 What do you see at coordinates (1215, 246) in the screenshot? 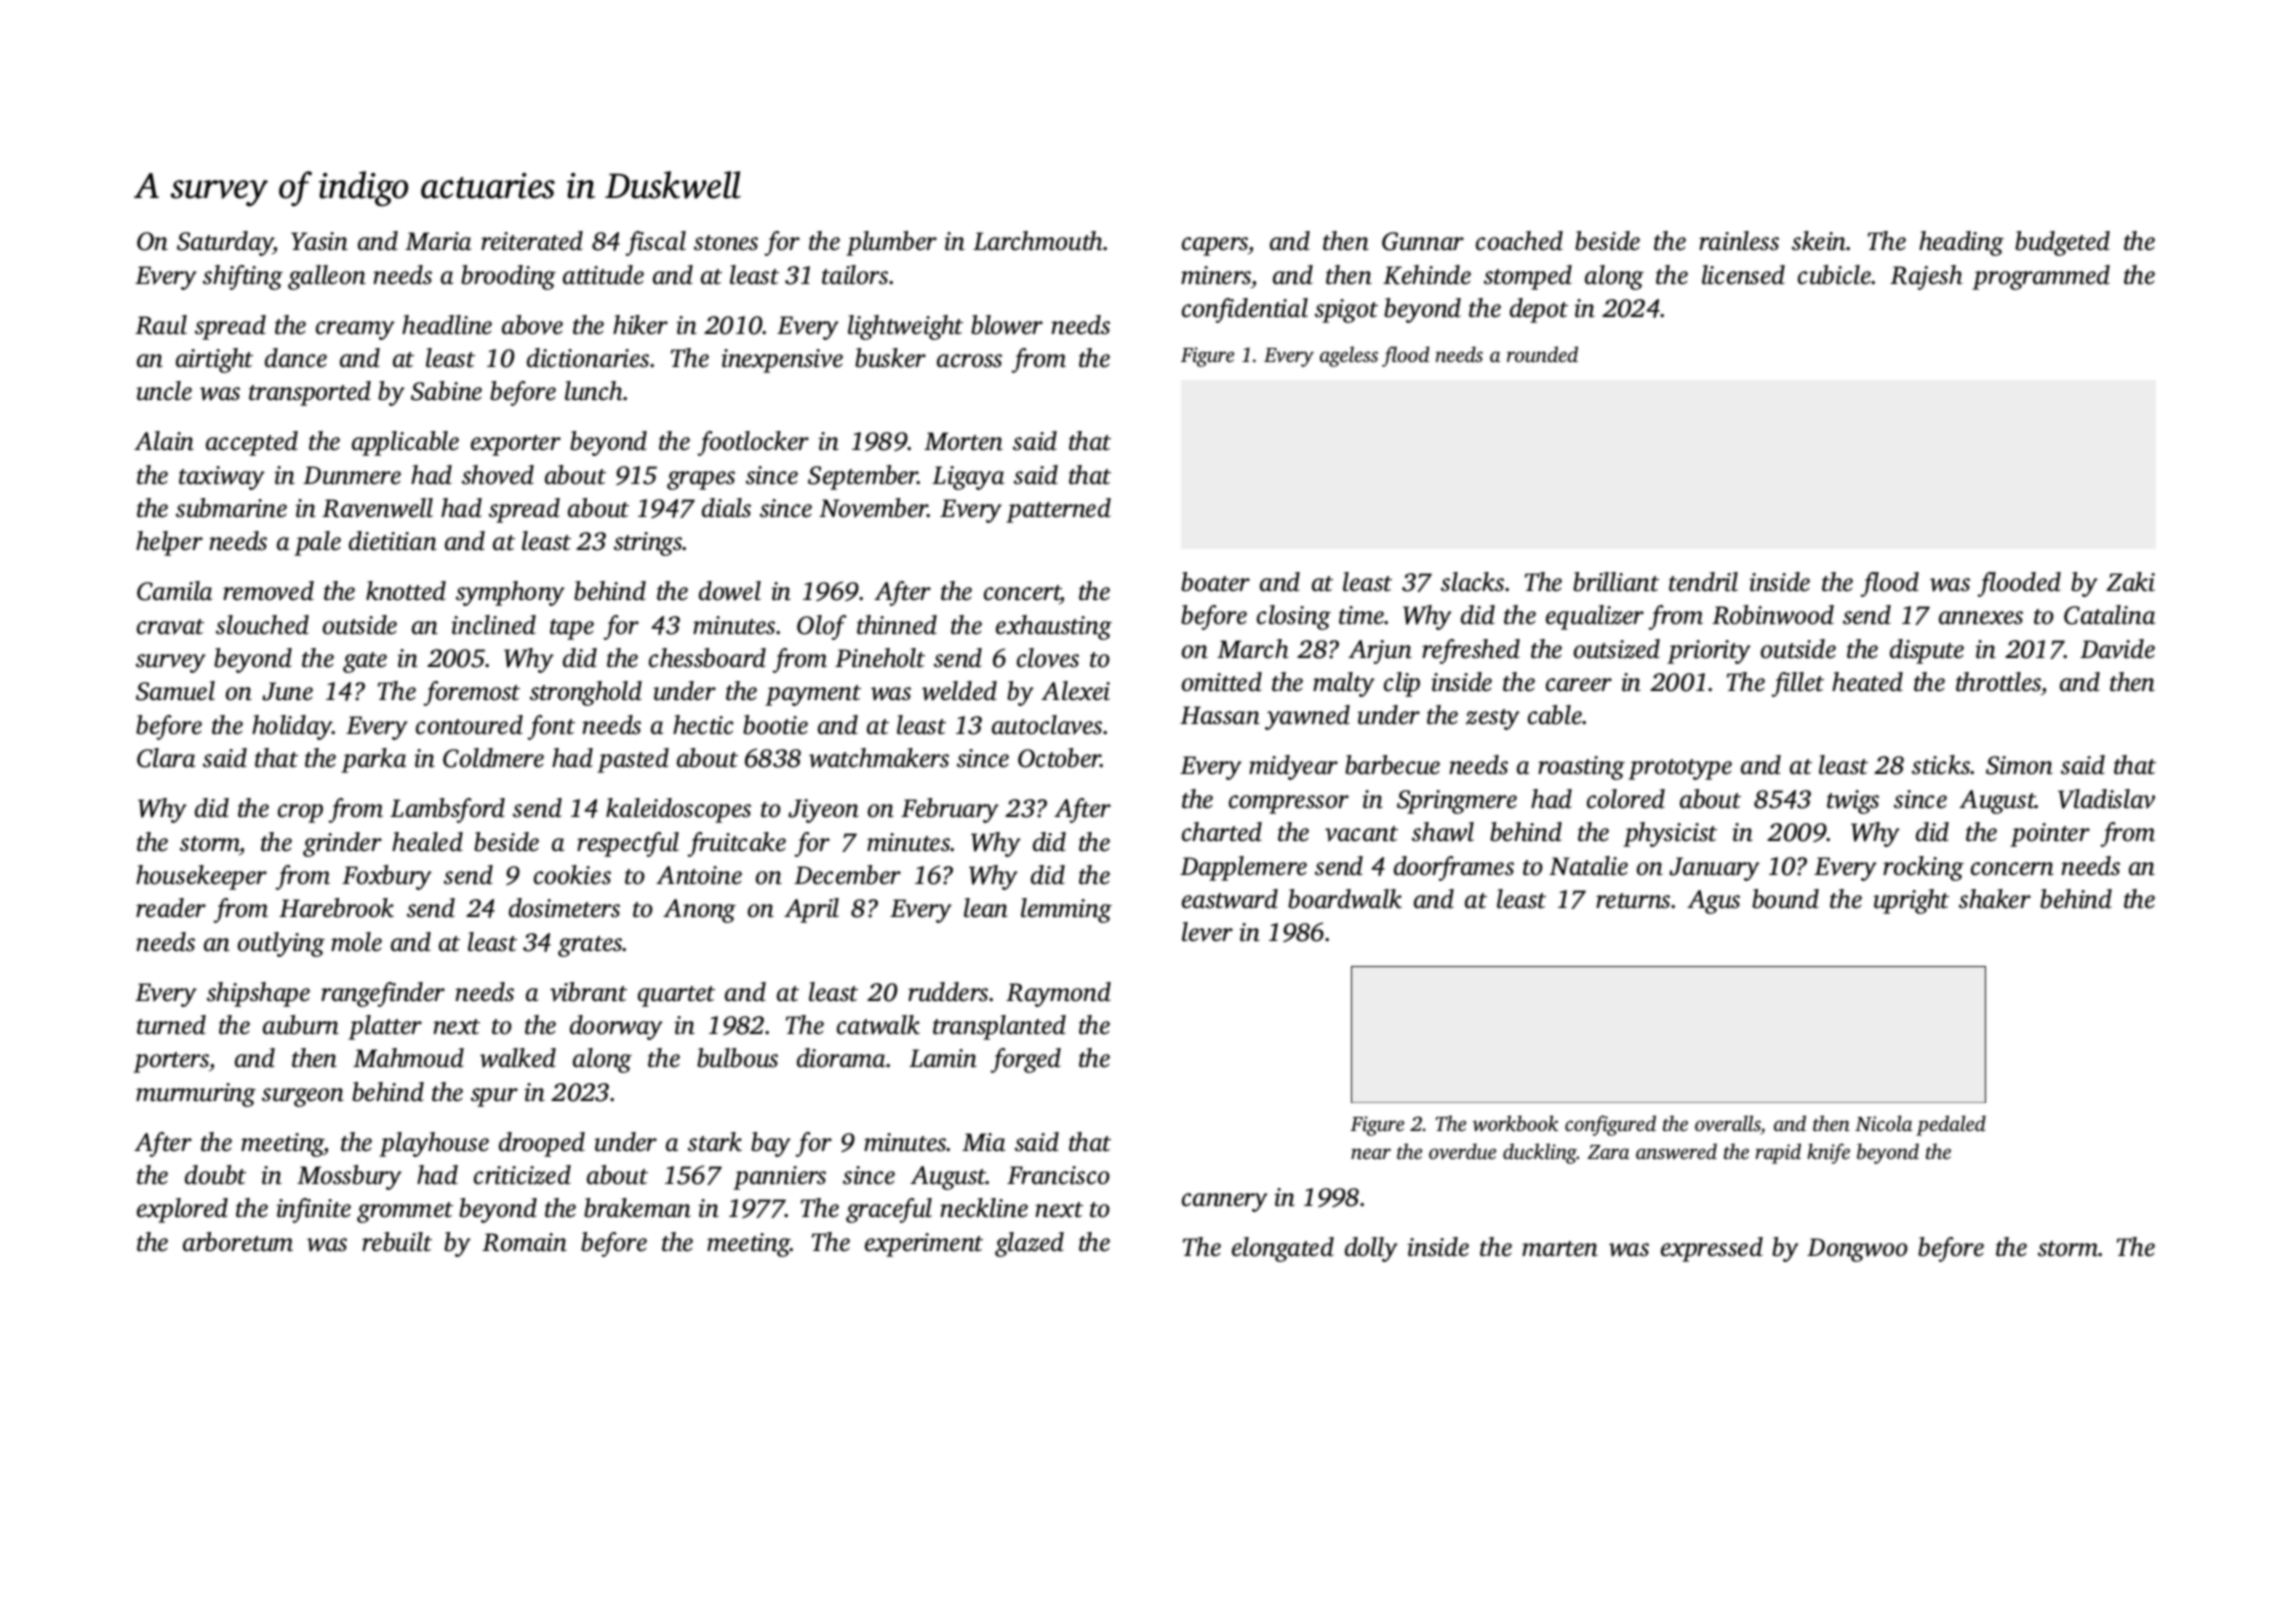
I see `capers` at bounding box center [1215, 246].
